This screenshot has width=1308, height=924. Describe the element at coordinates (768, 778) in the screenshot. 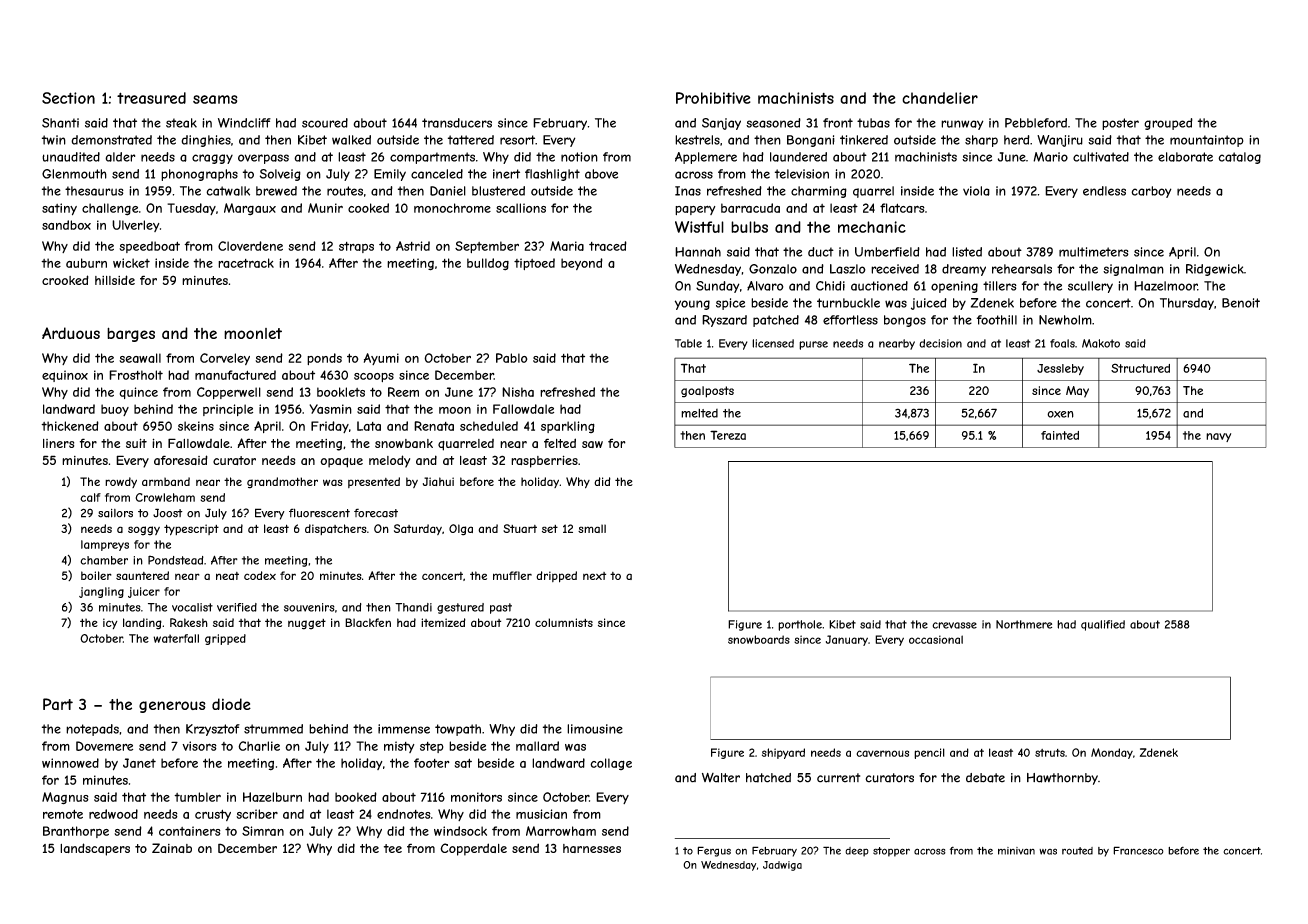

I see `hatched` at that location.
